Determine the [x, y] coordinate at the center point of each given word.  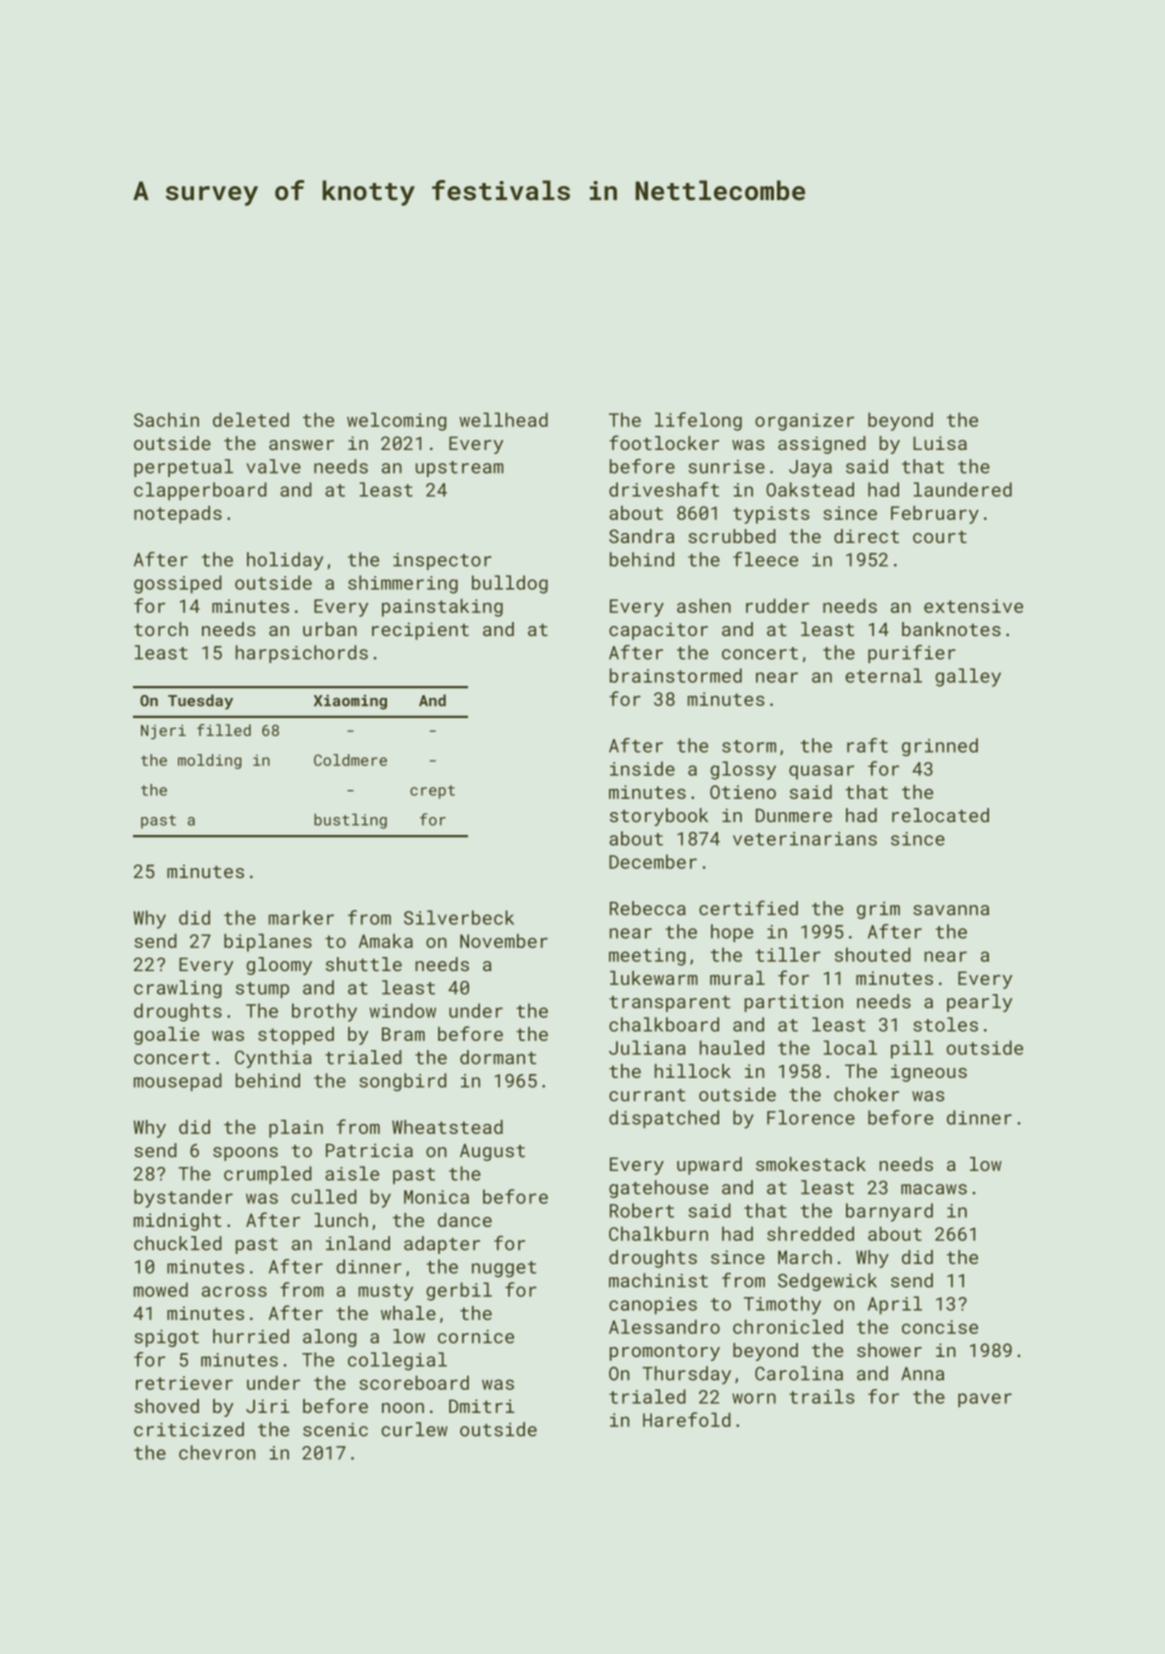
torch [161, 629]
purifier [912, 654]
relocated [940, 815]
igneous [929, 1073]
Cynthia [273, 1059]
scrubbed [732, 536]
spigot [166, 1338]
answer [301, 445]
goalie [166, 1036]
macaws [934, 1189]
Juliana [647, 1047]
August [492, 1152]
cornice [476, 1336]
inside [642, 768]
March [805, 1257]
